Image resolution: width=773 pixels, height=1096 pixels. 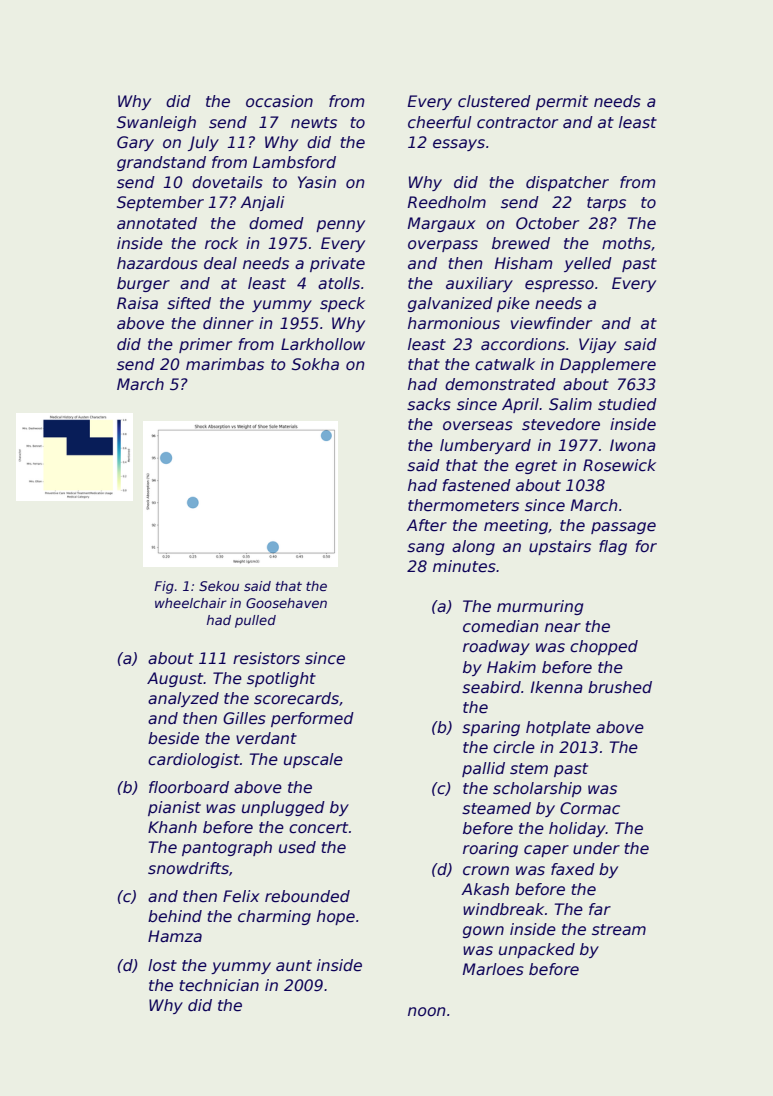 What do you see at coordinates (228, 323) in the screenshot?
I see `dinner` at bounding box center [228, 323].
